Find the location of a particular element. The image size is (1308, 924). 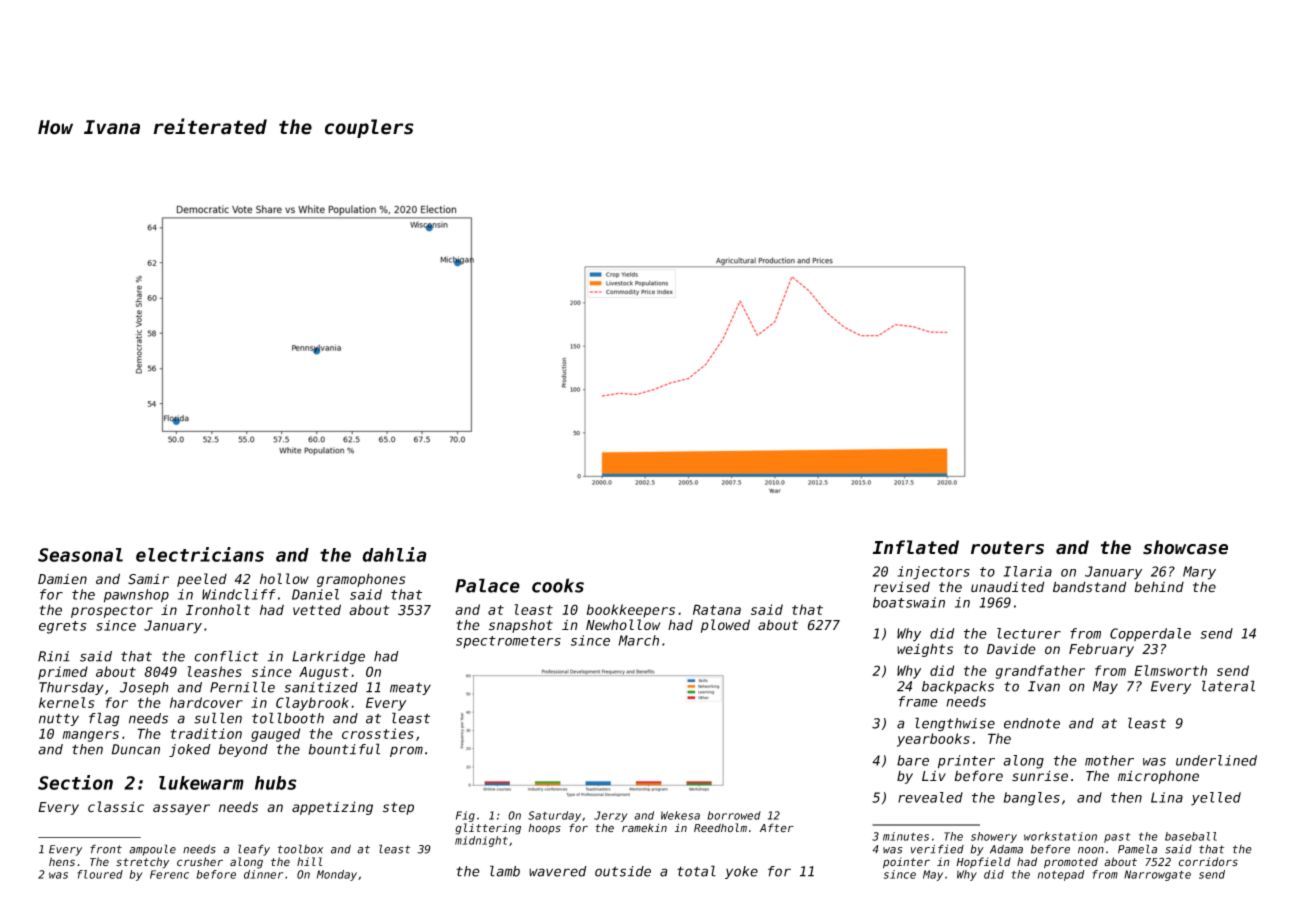

plowed is located at coordinates (725, 626).
